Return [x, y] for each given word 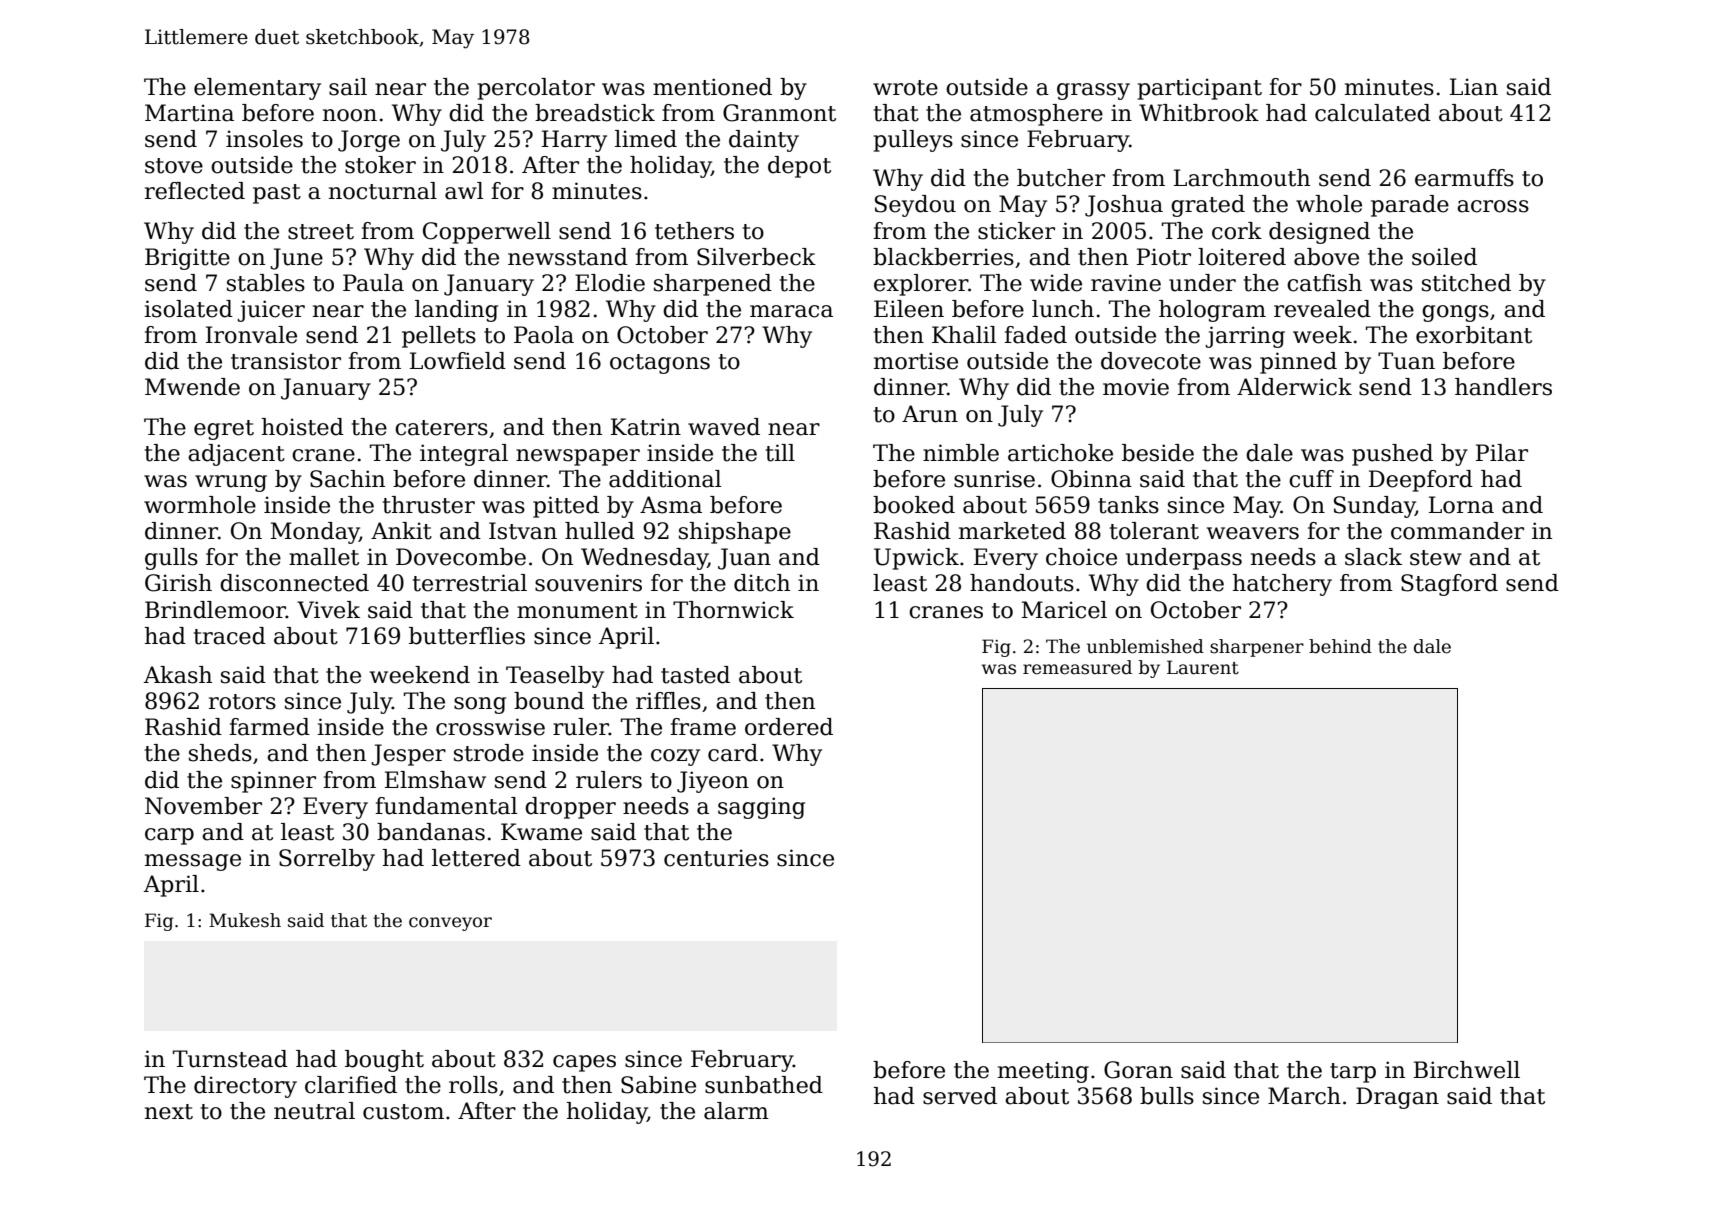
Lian [1474, 87]
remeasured [1077, 667]
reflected [195, 191]
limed [646, 139]
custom [403, 1112]
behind [1340, 646]
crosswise [490, 727]
